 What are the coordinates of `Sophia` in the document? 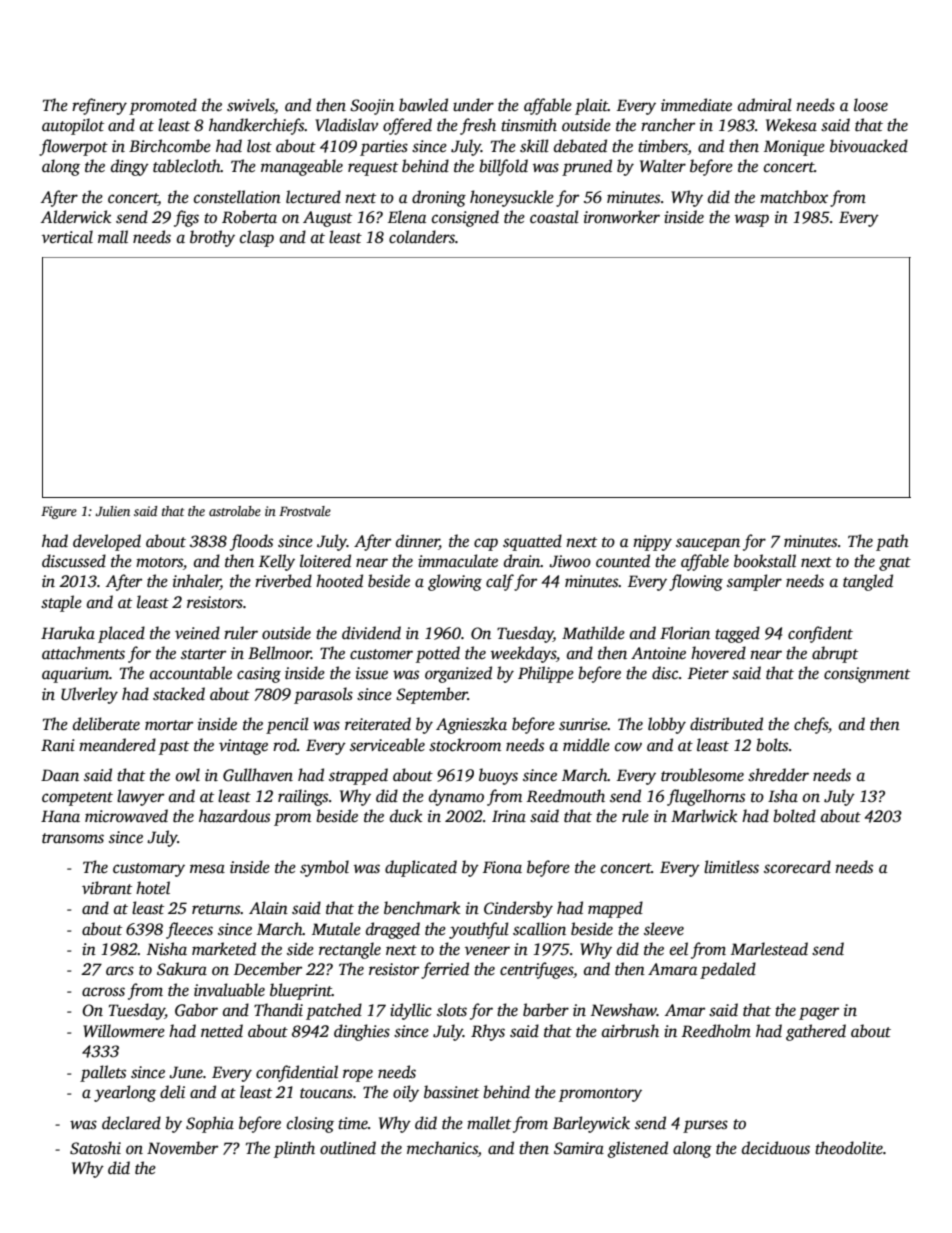 It's located at (210, 1124).
